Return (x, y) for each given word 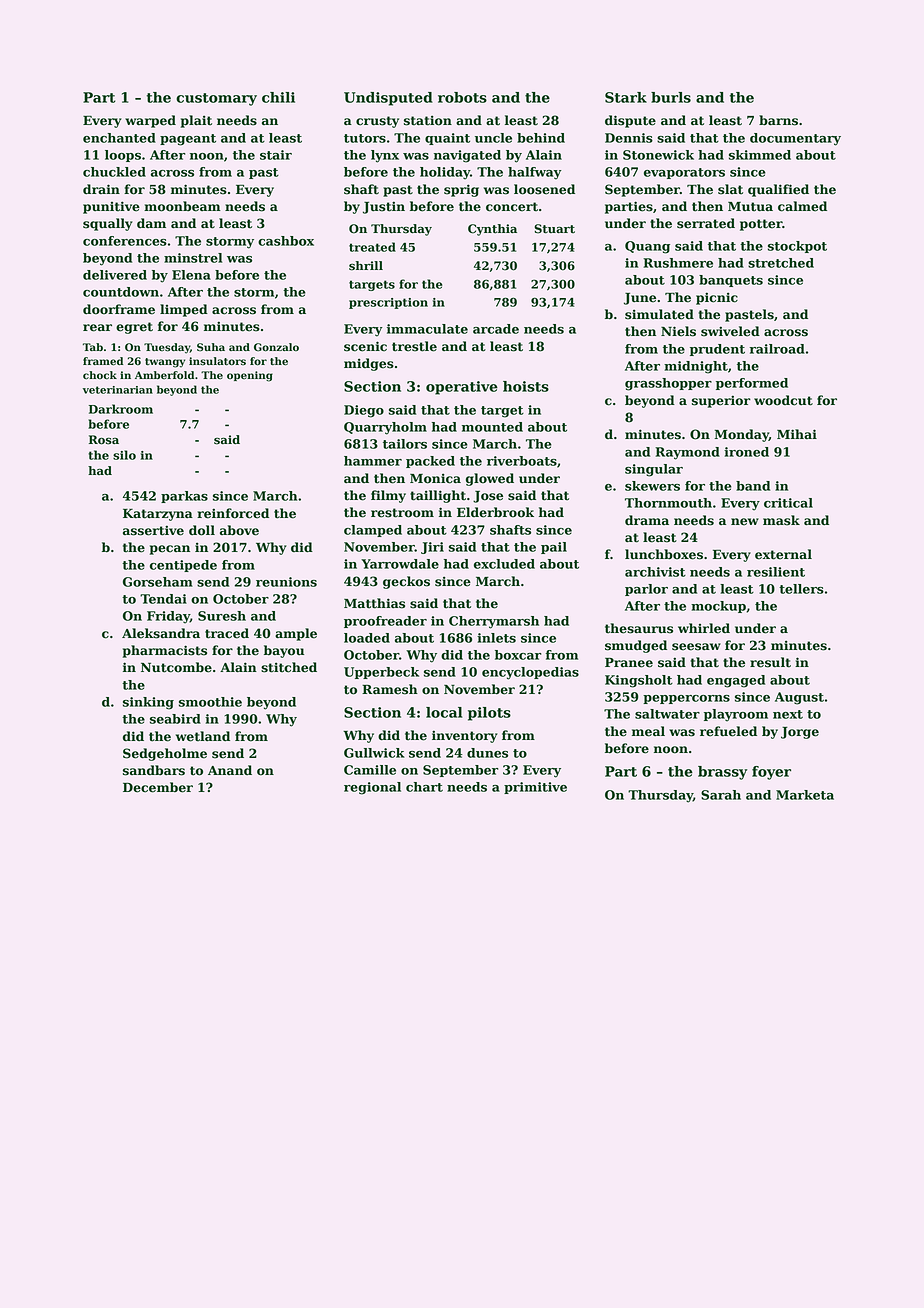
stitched (289, 667)
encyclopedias (530, 673)
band (753, 486)
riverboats (522, 461)
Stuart (554, 229)
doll (202, 530)
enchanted (119, 138)
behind (541, 138)
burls (671, 97)
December (158, 787)
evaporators (684, 173)
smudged (636, 646)
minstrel (193, 258)
